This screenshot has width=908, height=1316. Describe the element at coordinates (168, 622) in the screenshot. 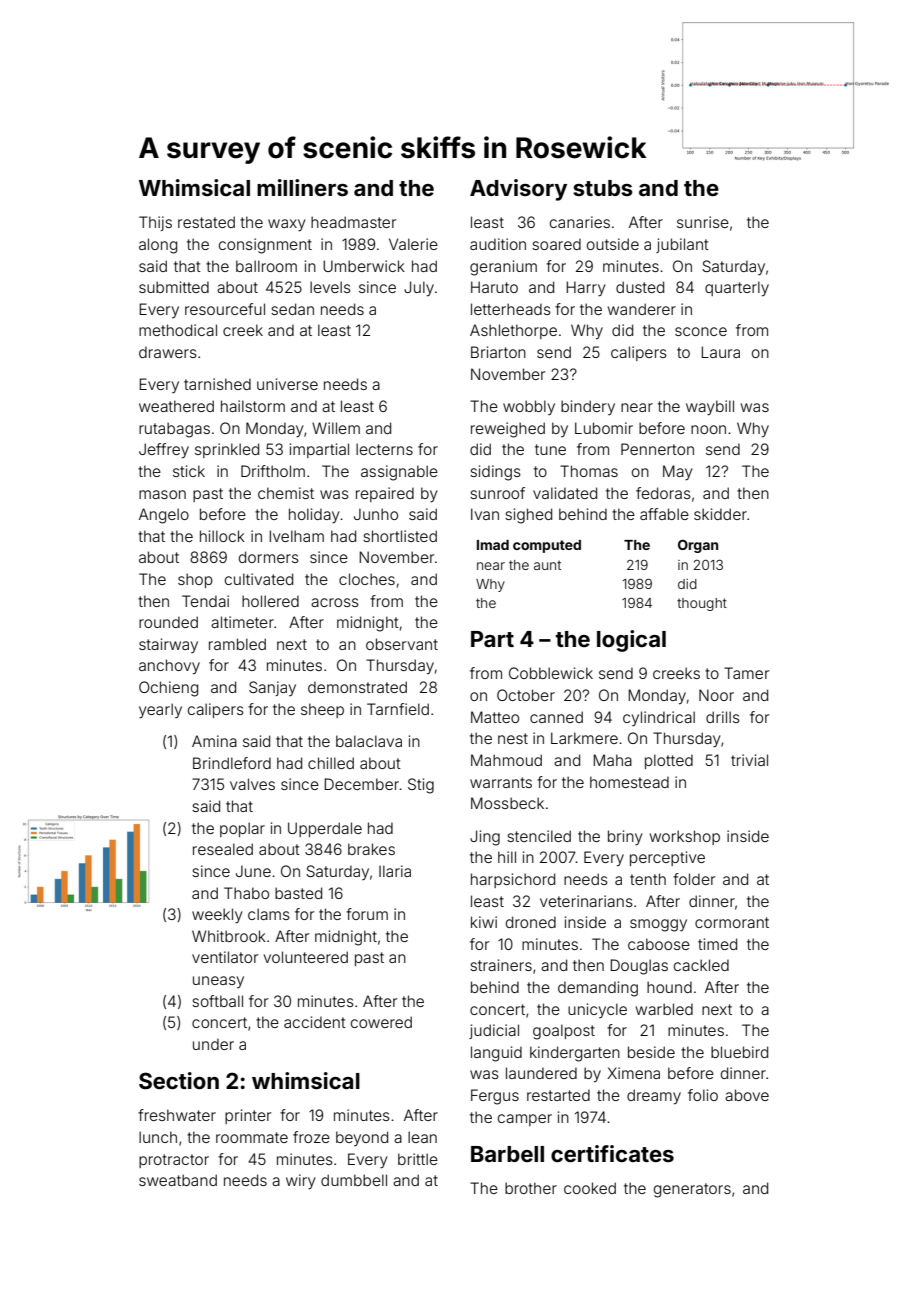

I see `rounded` at that location.
